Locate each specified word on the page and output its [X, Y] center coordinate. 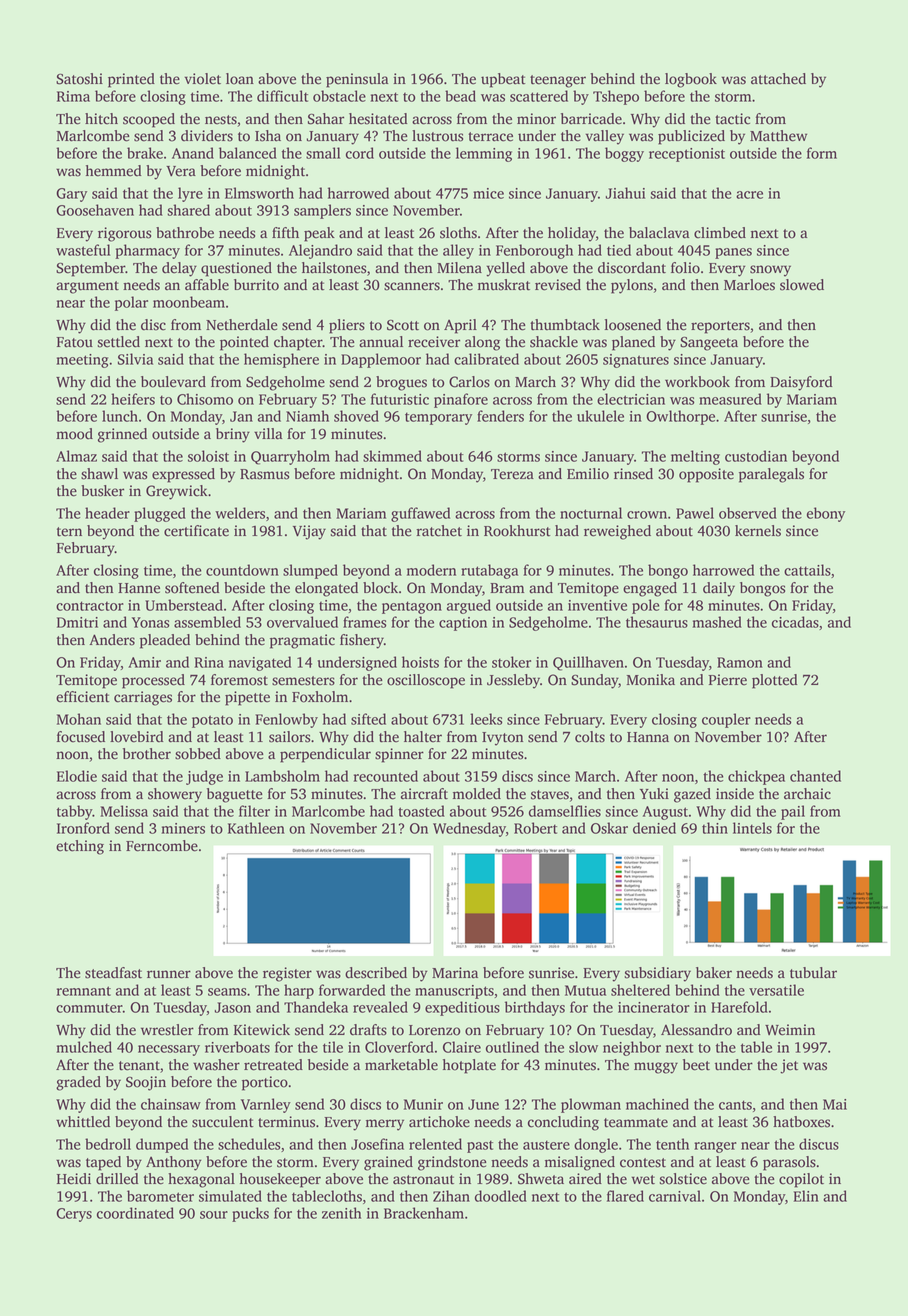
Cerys [74, 1215]
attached [778, 79]
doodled [501, 1196]
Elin [806, 1196]
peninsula [357, 80]
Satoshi [79, 79]
